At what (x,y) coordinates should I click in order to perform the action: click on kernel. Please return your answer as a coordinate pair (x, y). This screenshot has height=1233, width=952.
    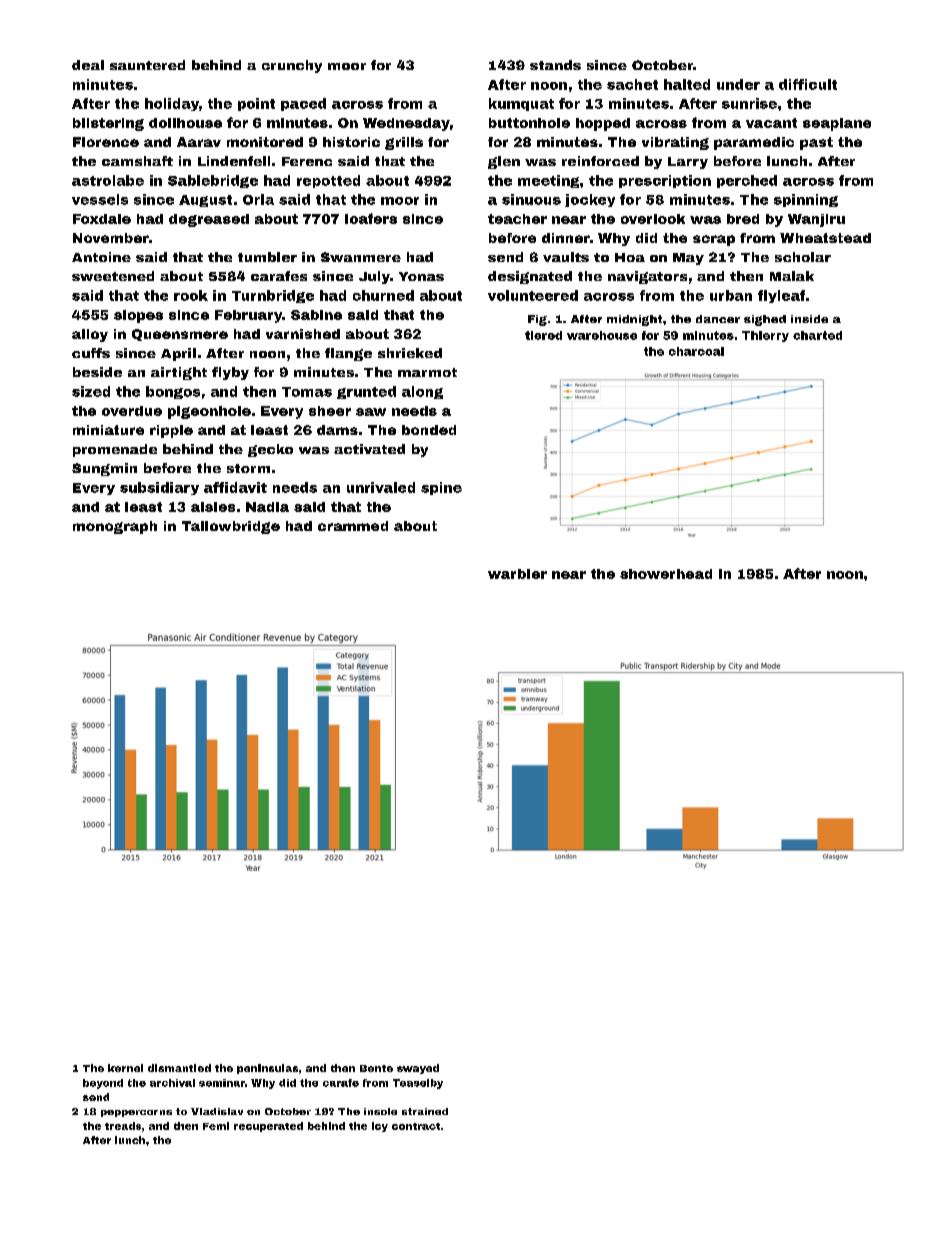
    Looking at the image, I should click on (125, 1068).
